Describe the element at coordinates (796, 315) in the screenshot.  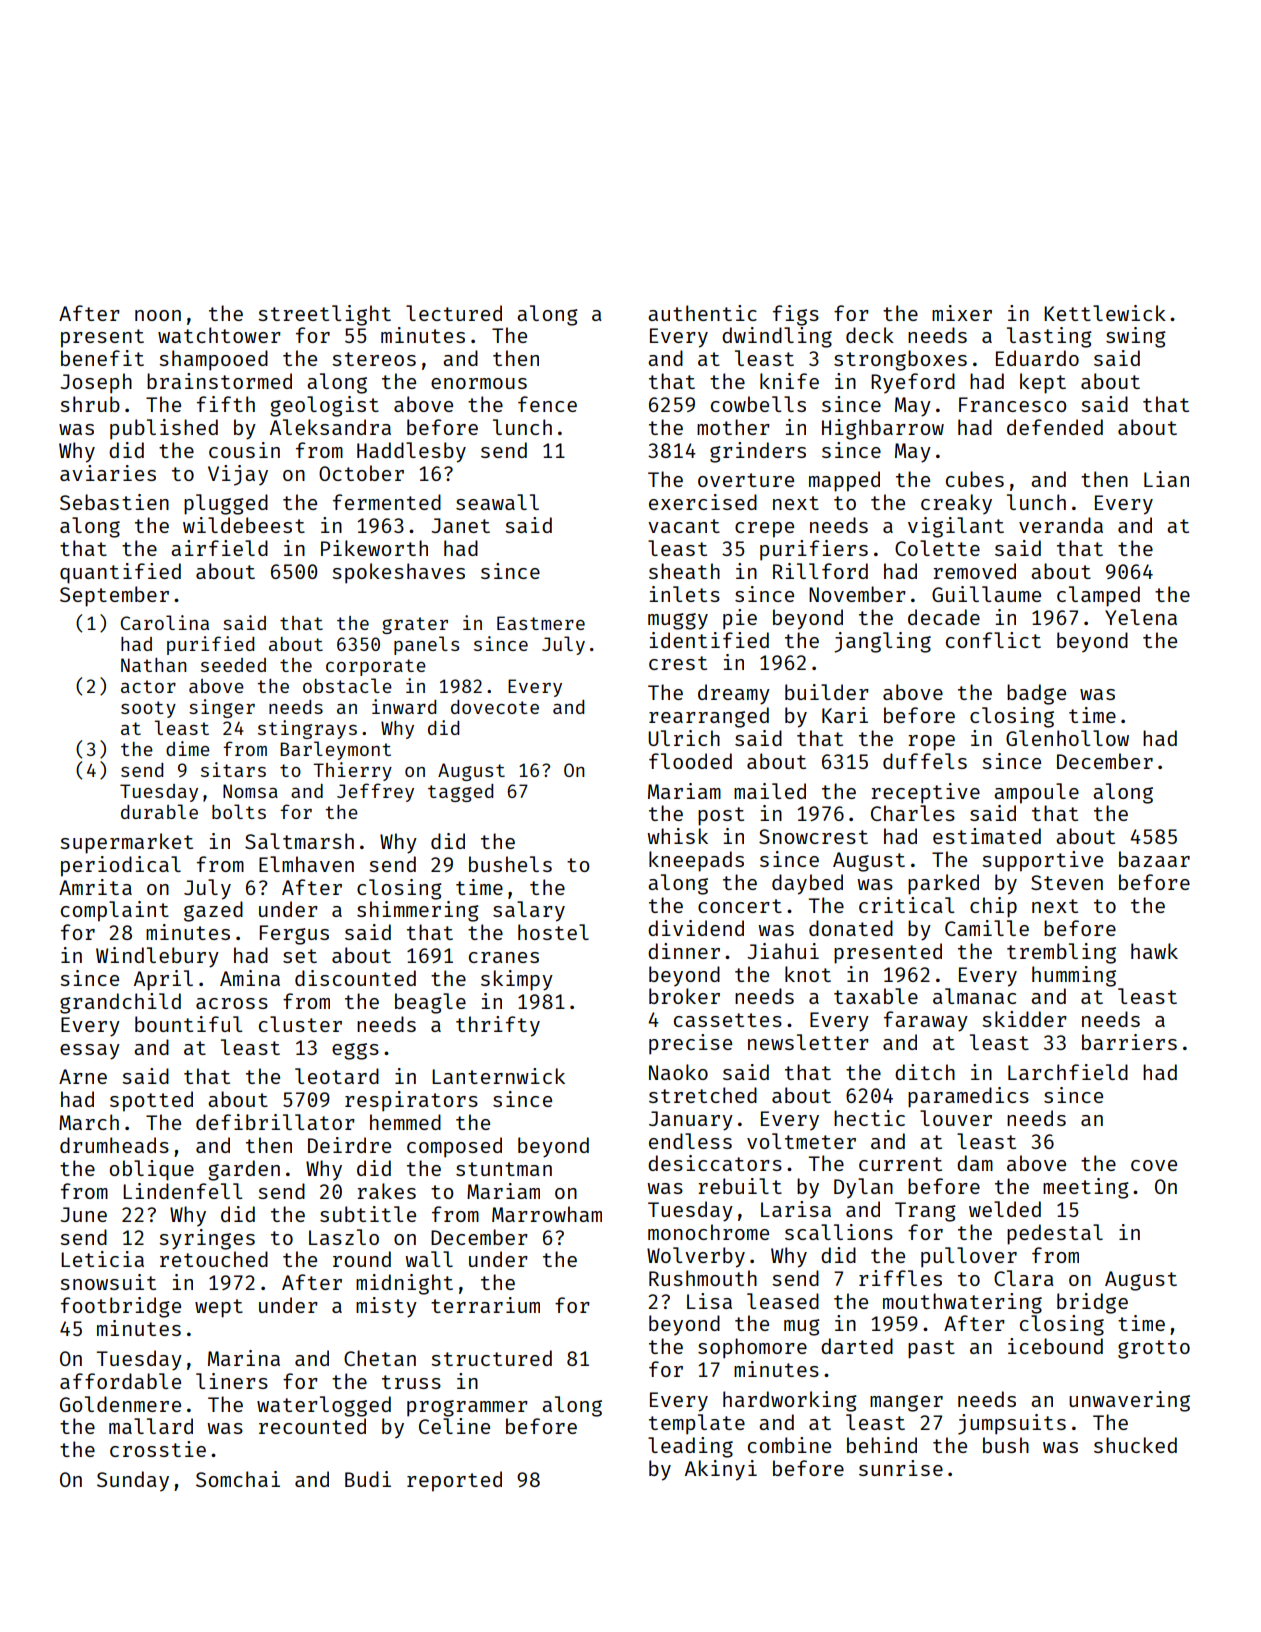
I see `figs` at that location.
